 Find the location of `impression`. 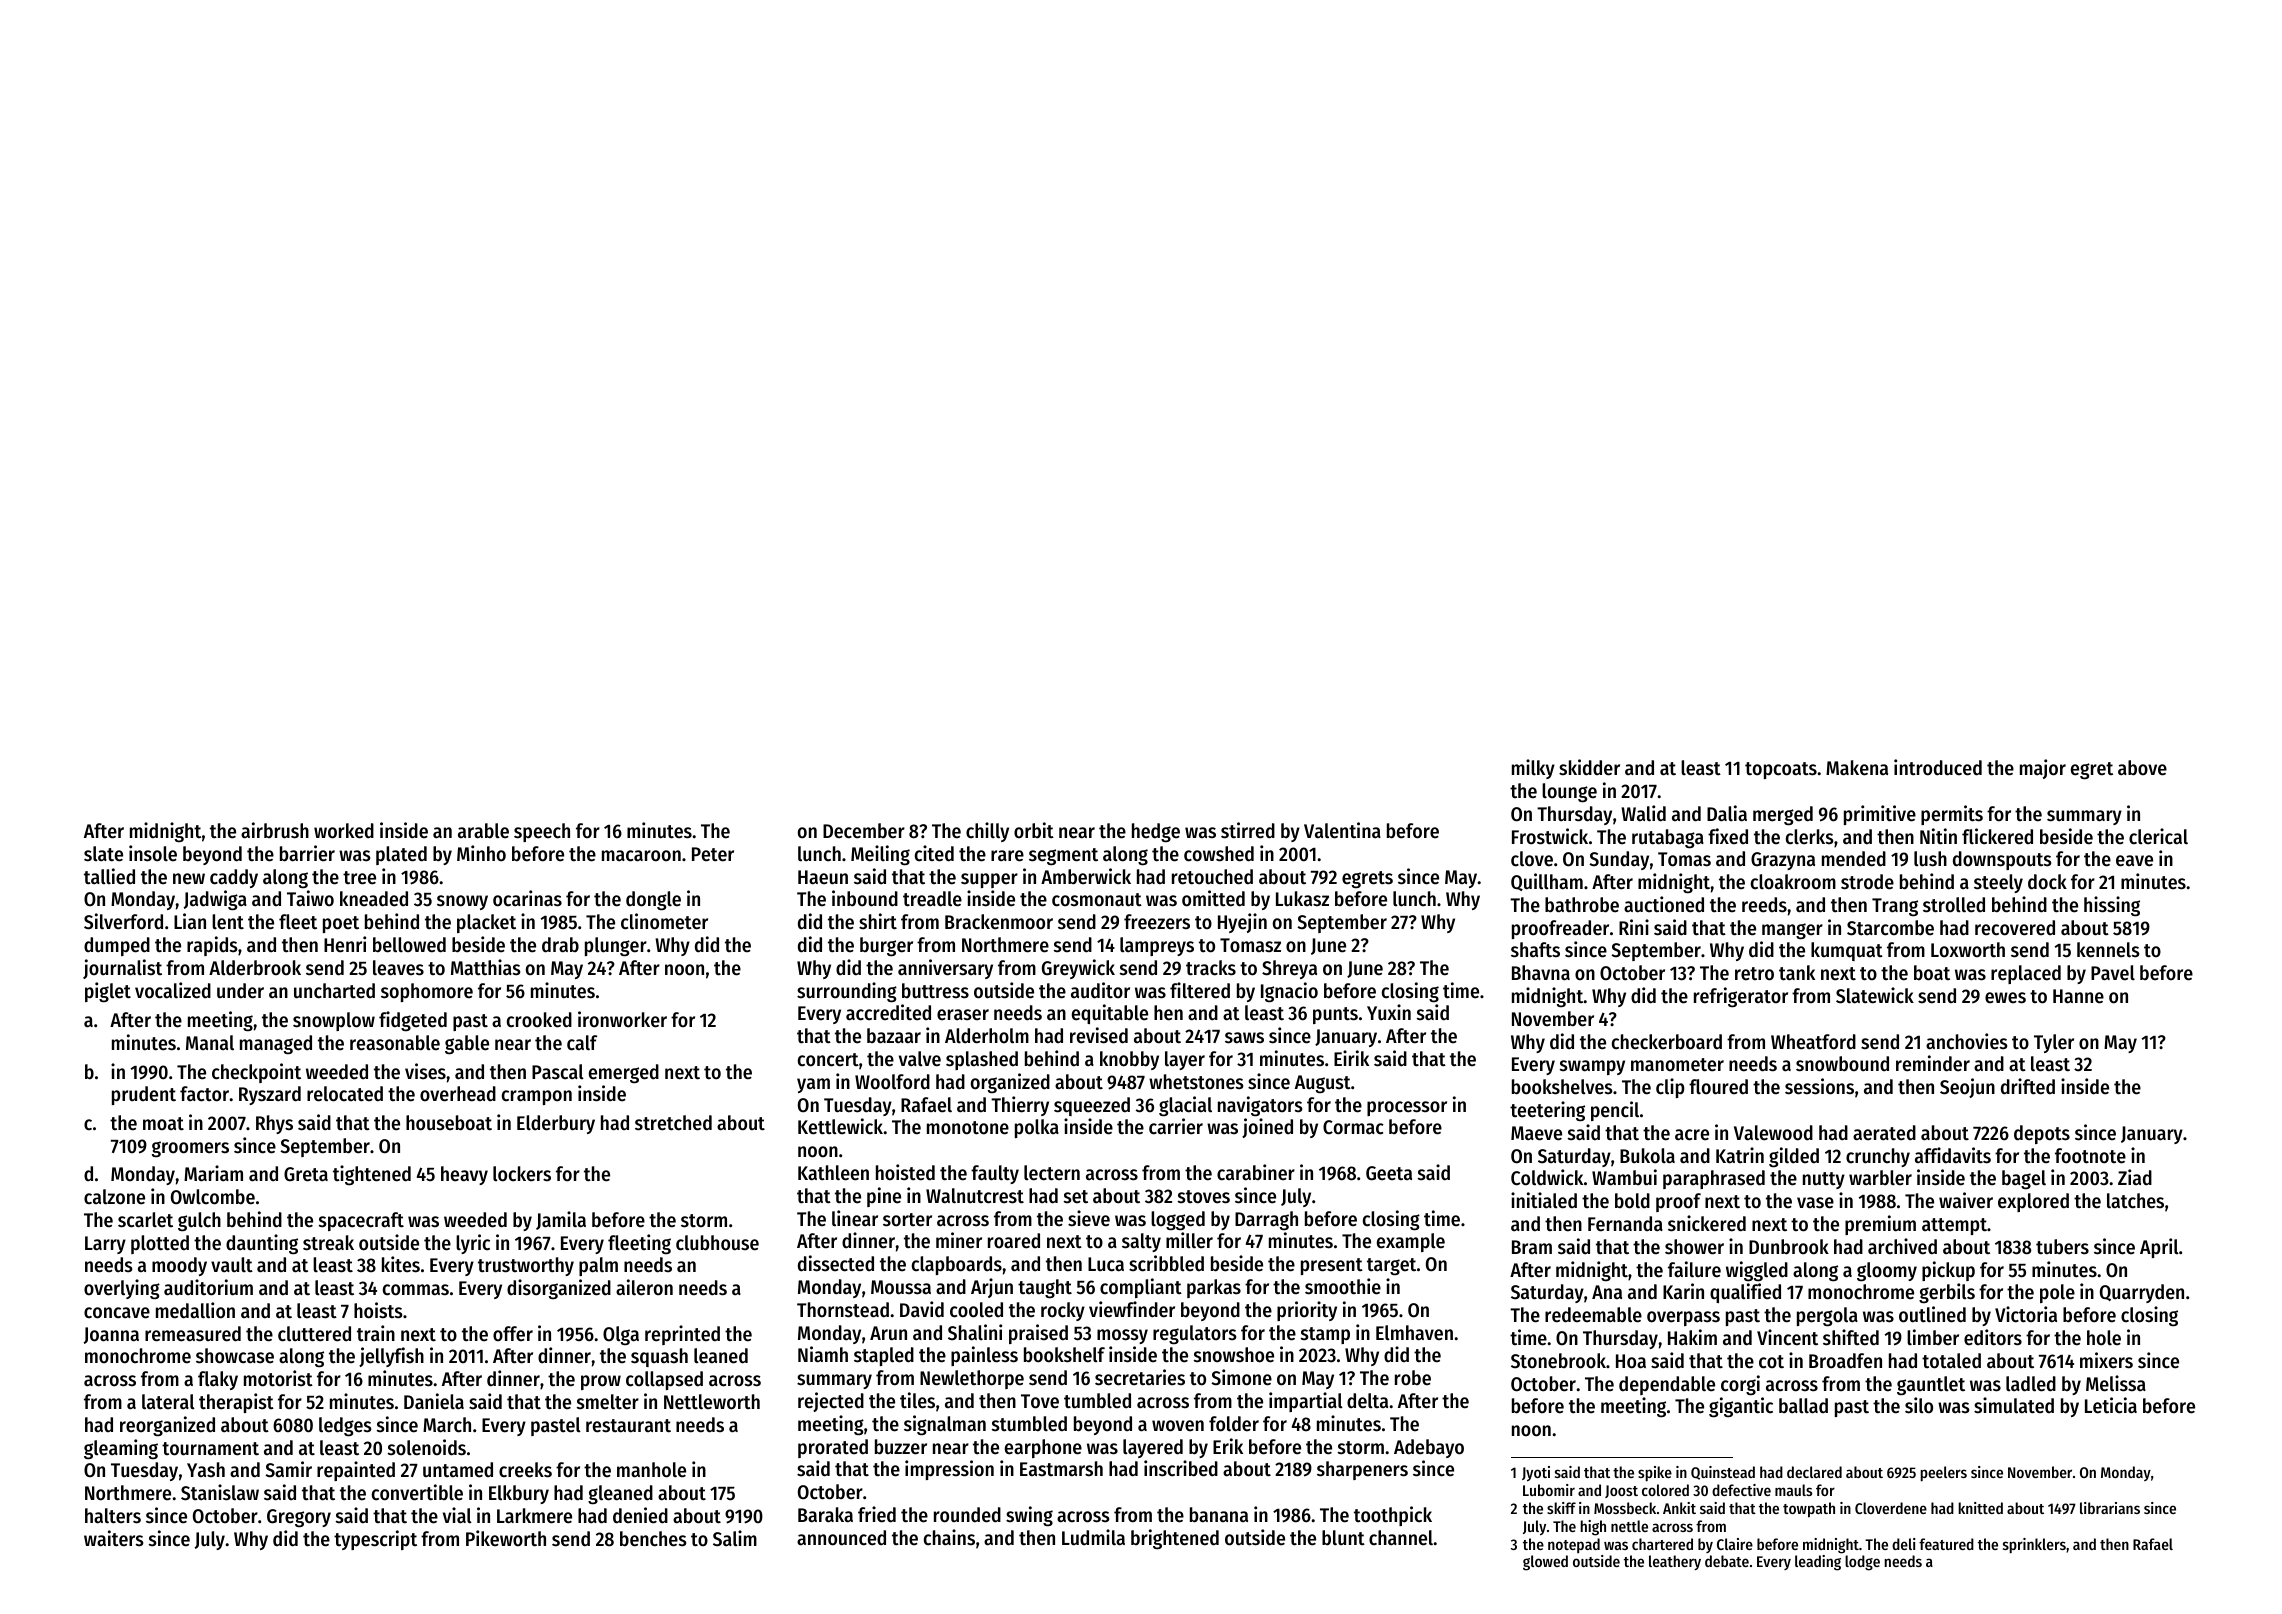

impression is located at coordinates (949, 1470).
